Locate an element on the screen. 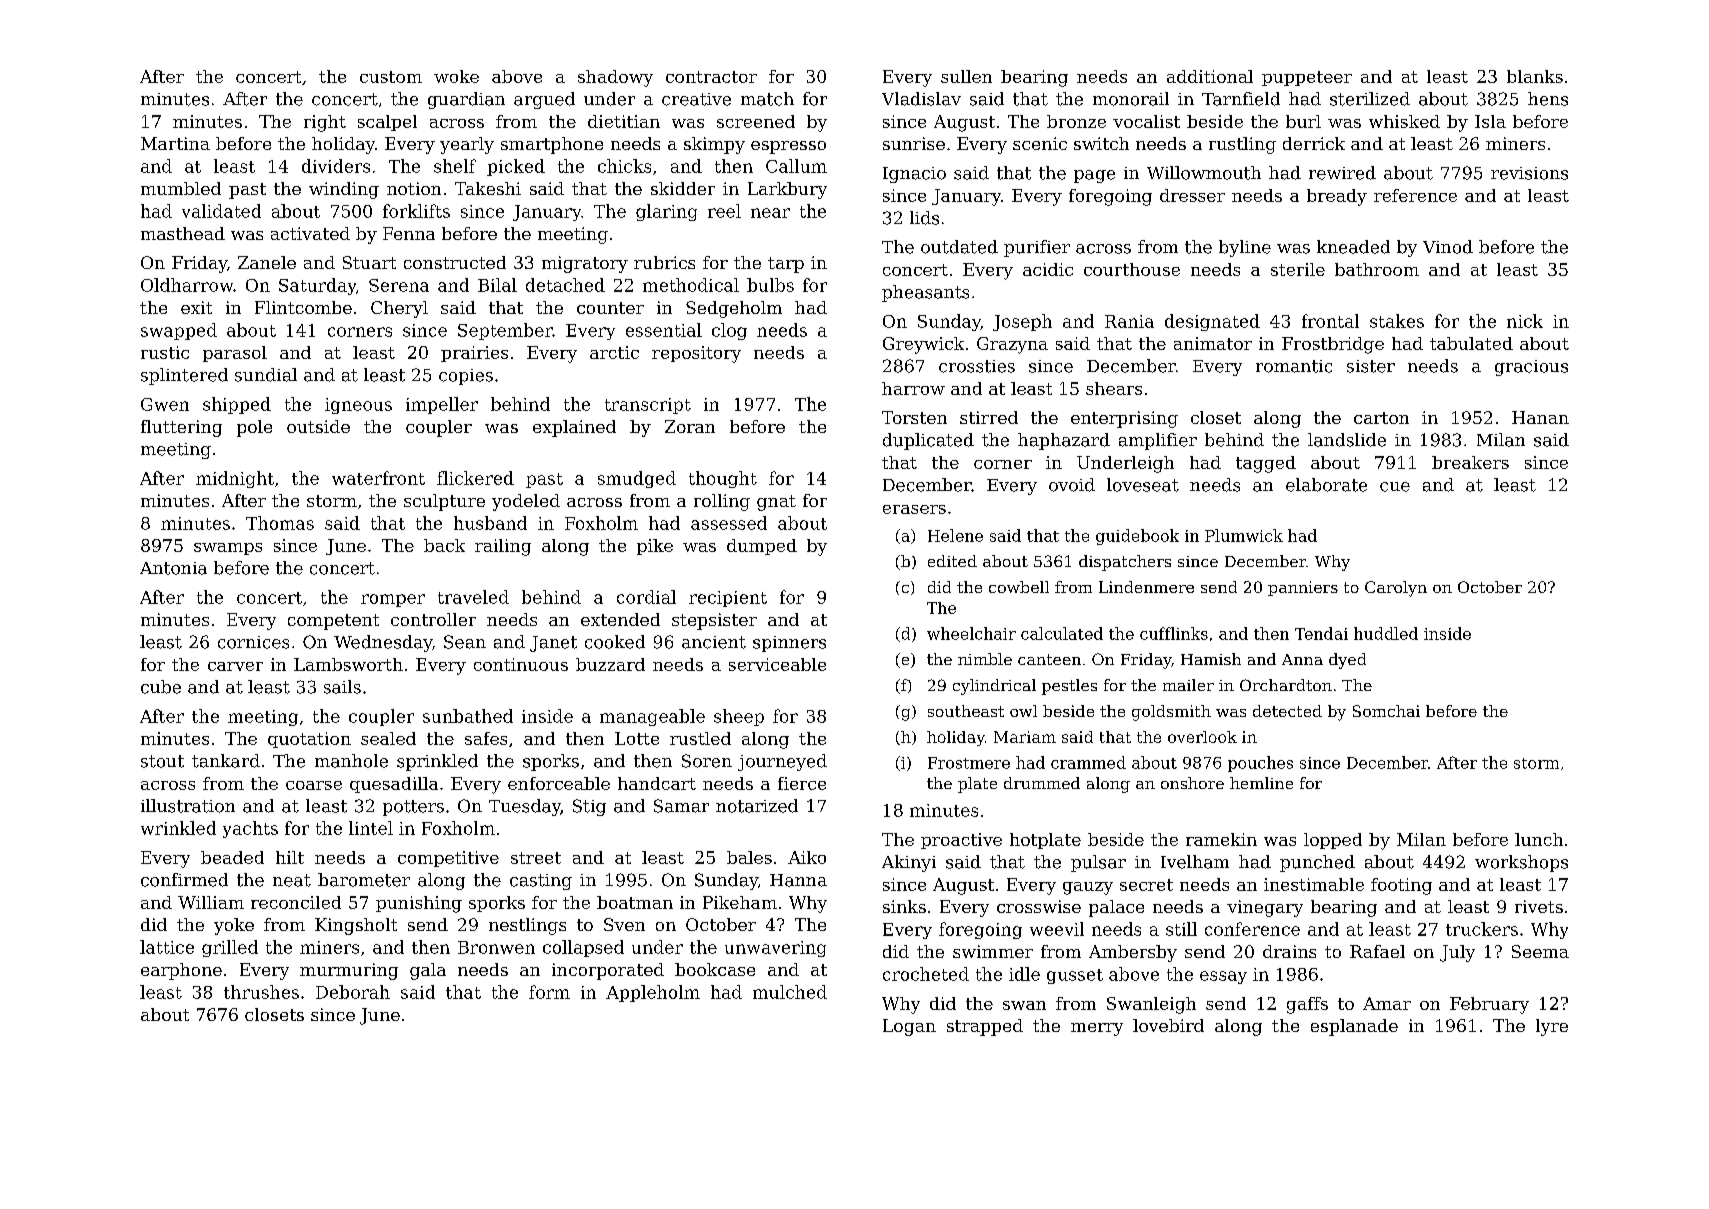 The image size is (1709, 1209). Zoran is located at coordinates (690, 426).
